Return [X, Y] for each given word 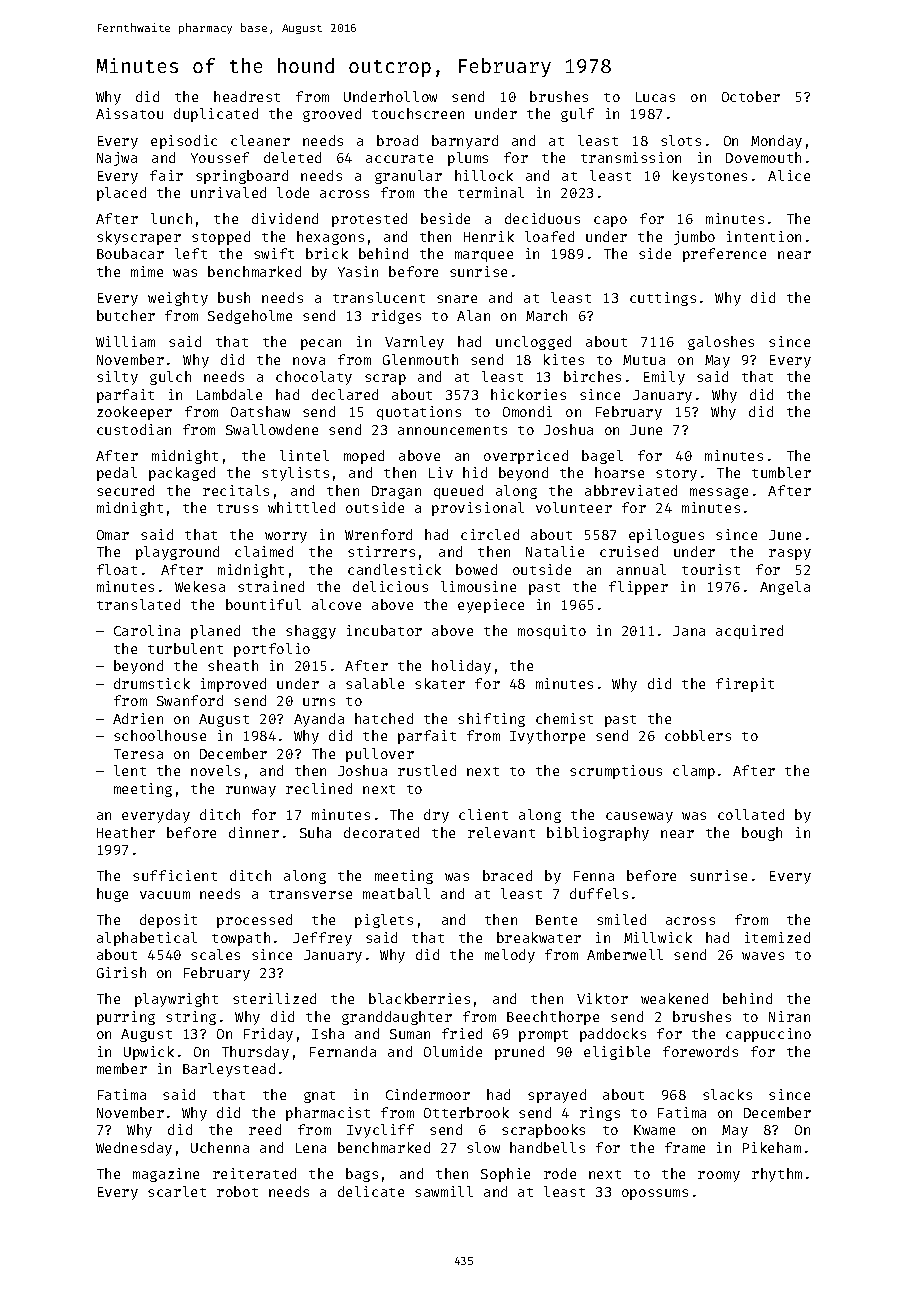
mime [147, 271]
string [191, 1018]
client [483, 814]
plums [468, 159]
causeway [639, 817]
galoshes [721, 343]
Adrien [138, 718]
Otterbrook [466, 1112]
